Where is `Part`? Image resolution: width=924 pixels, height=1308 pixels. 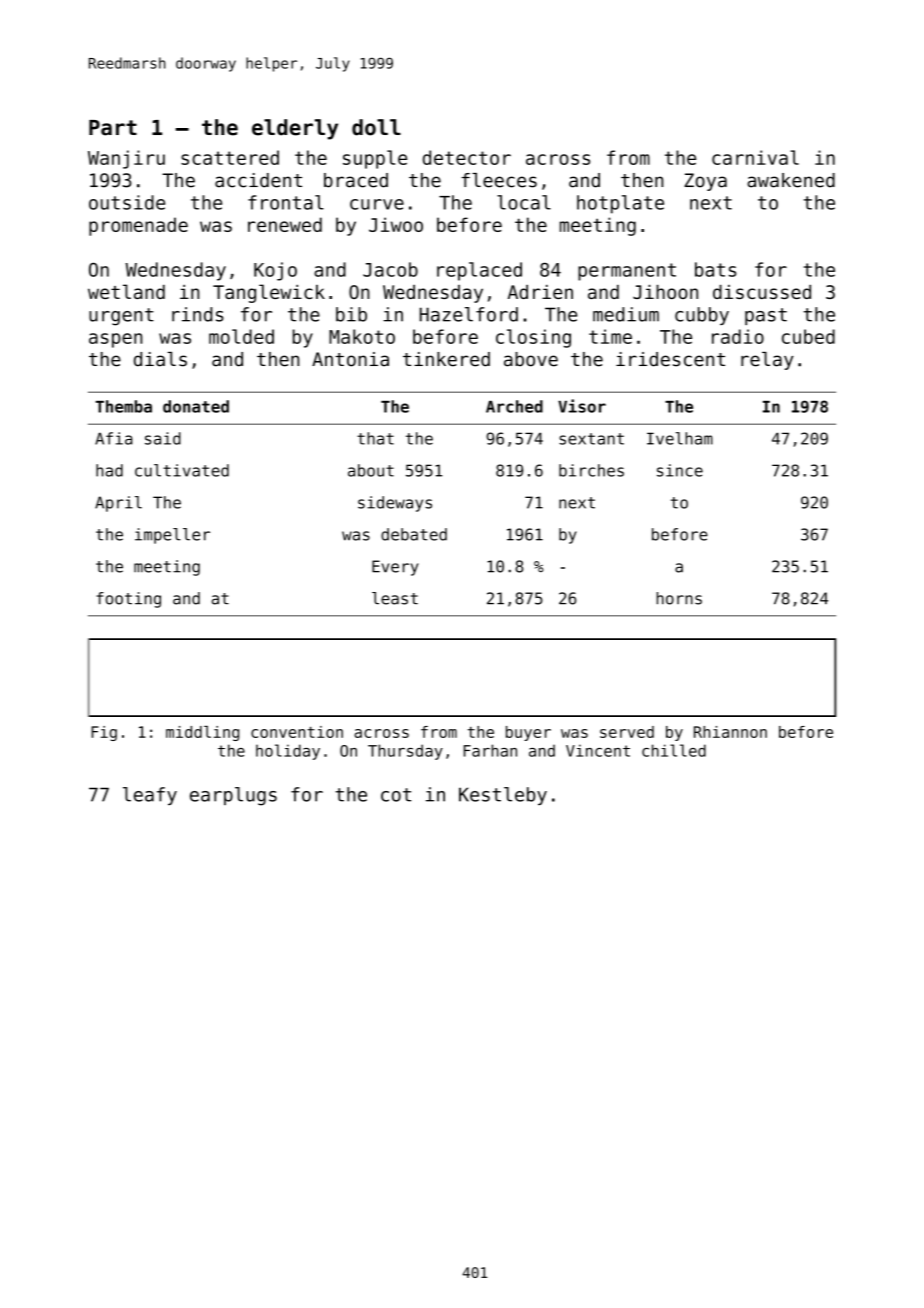 Part is located at coordinates (113, 128).
